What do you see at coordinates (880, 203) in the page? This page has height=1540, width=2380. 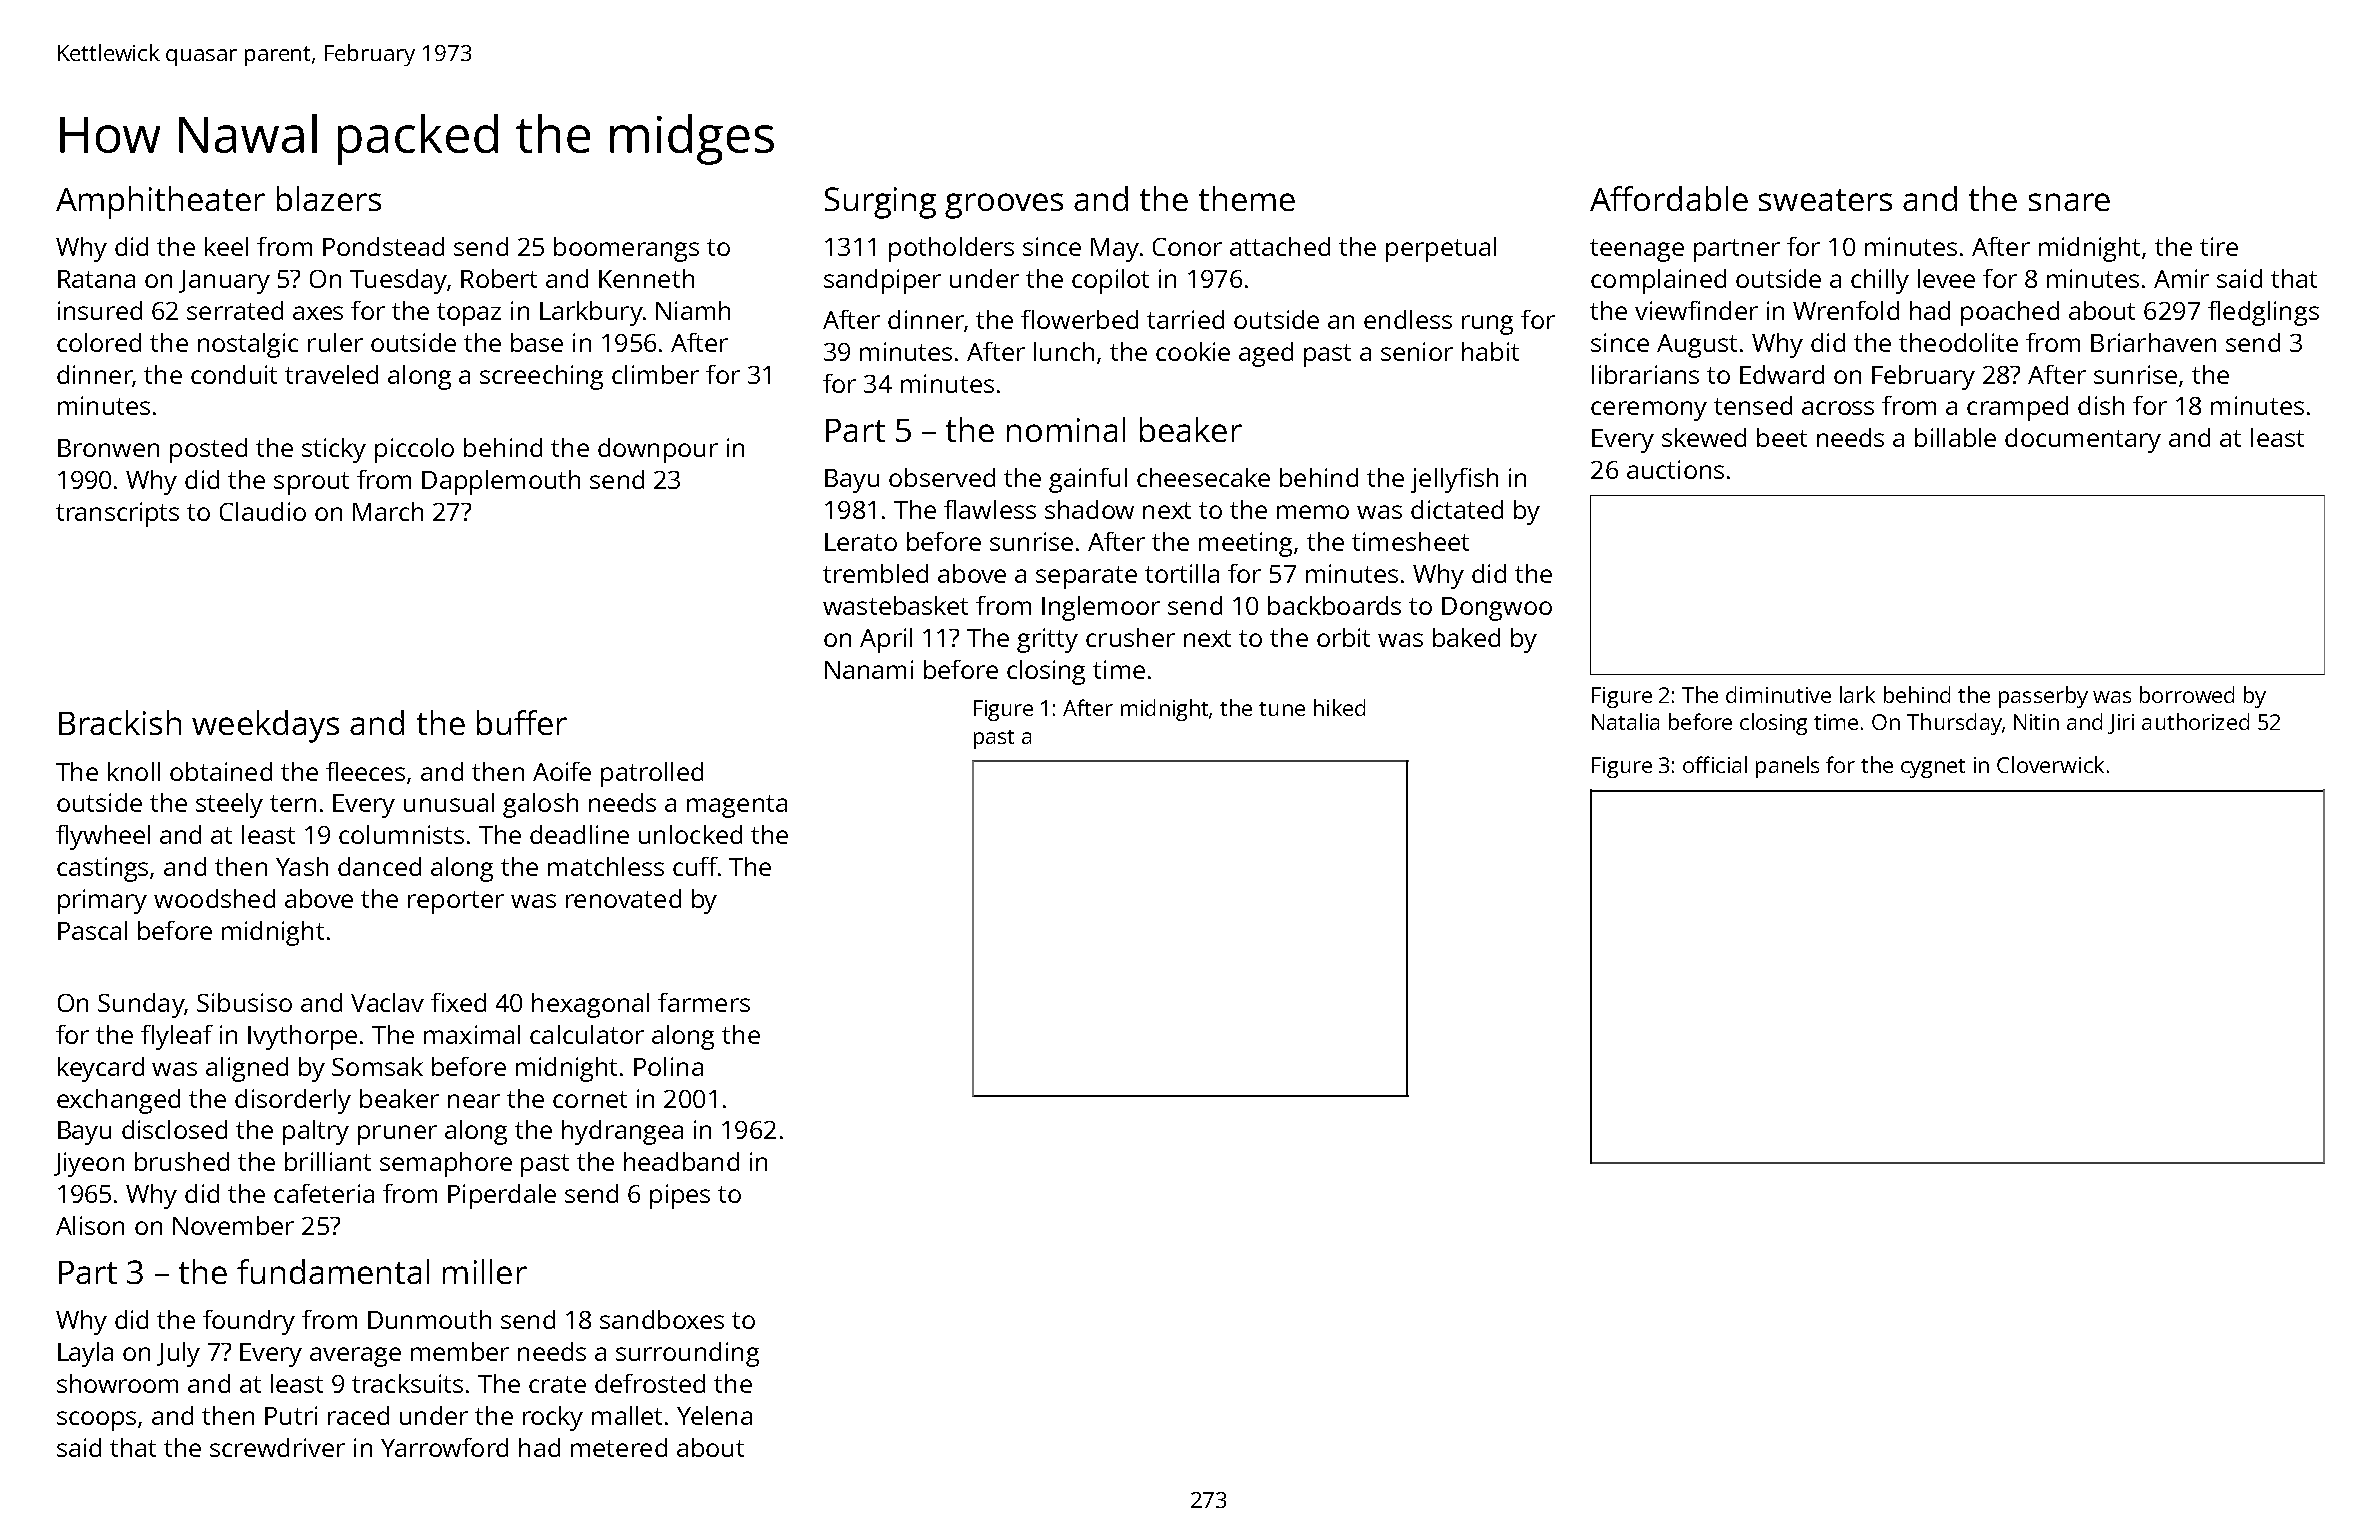 I see `Surging` at bounding box center [880, 203].
